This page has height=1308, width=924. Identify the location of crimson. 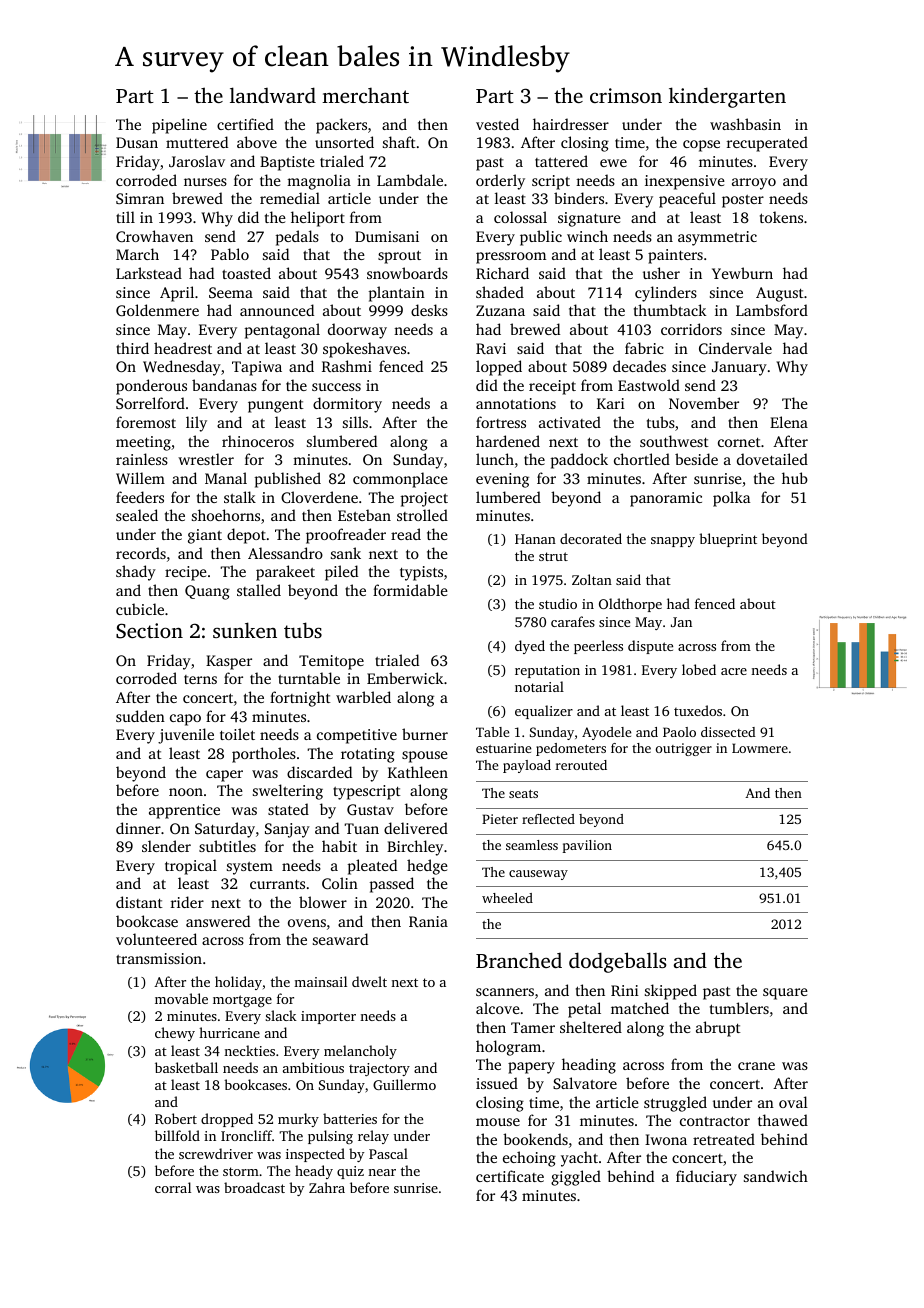
(626, 95).
